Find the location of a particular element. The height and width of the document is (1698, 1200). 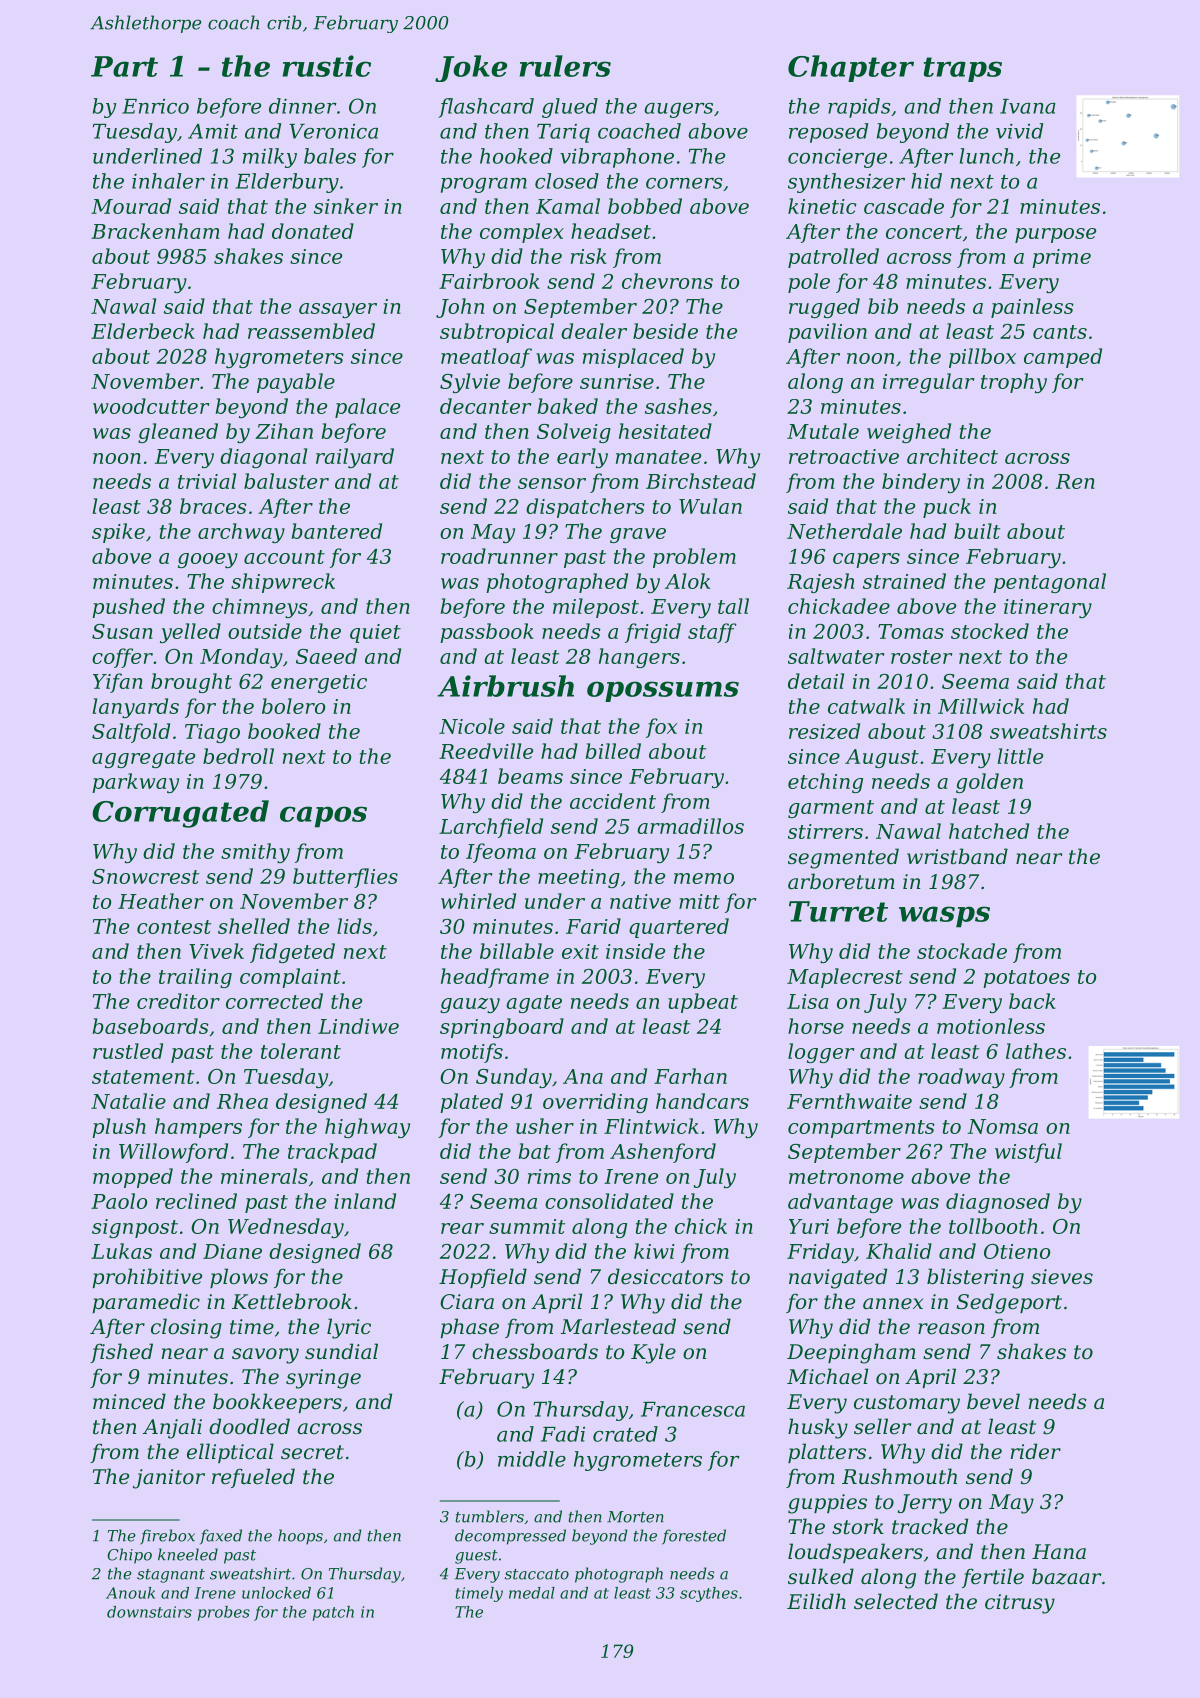

Joke is located at coordinates (471, 68).
